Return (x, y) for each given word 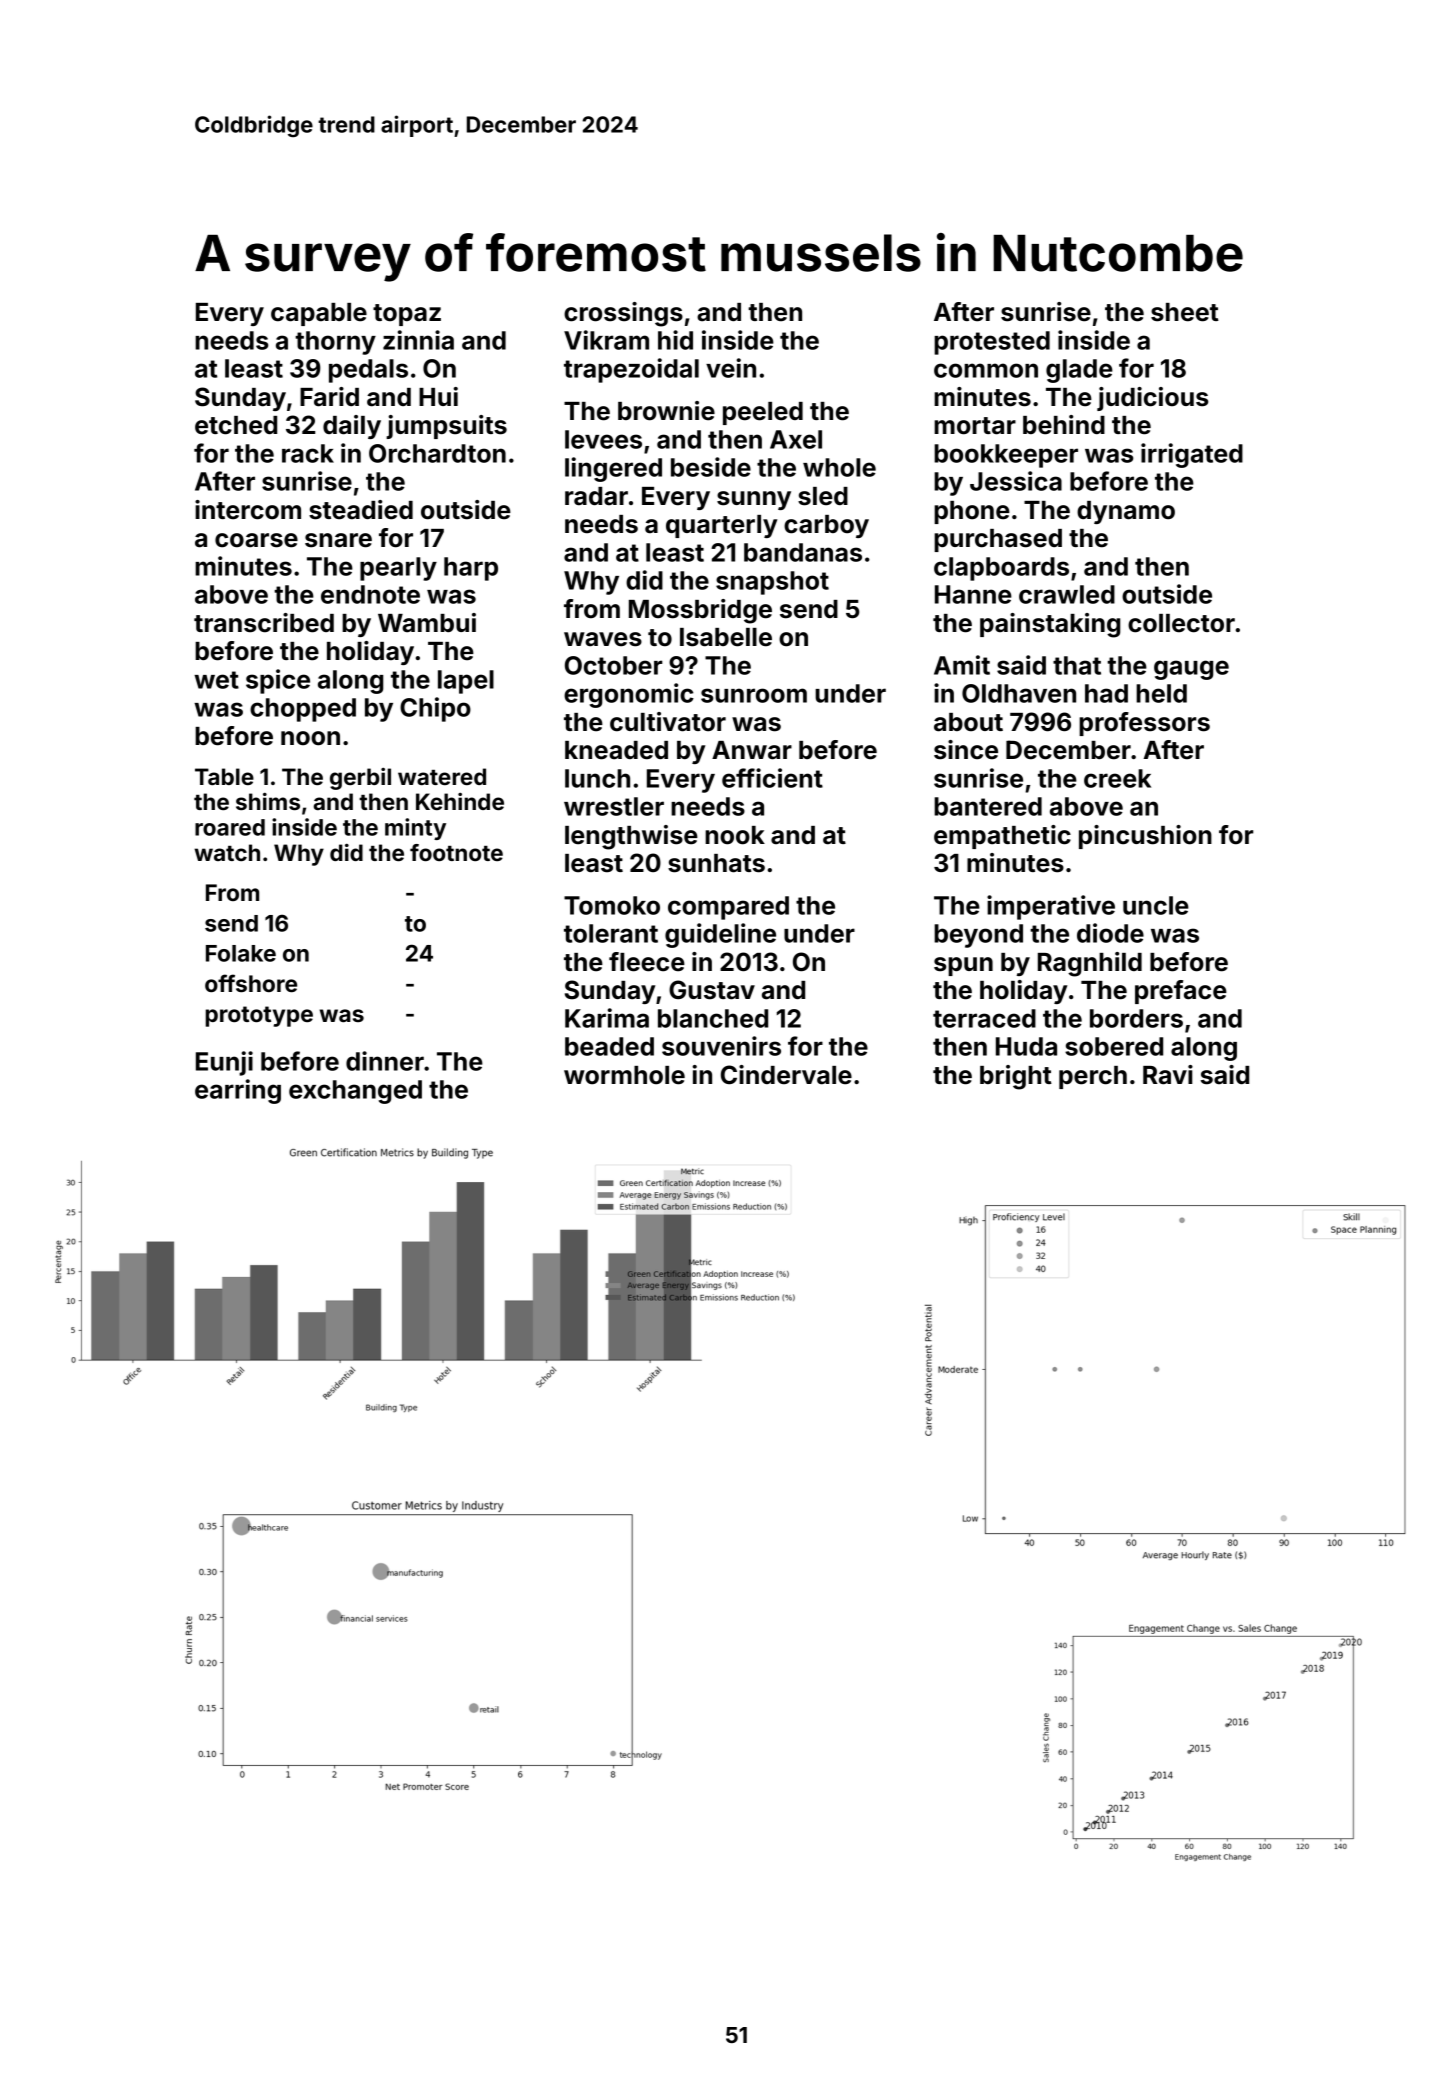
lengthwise (631, 837)
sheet (1185, 312)
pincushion (1145, 837)
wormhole (624, 1075)
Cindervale (786, 1075)
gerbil (360, 779)
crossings (623, 314)
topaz (407, 315)
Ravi (1168, 1075)
